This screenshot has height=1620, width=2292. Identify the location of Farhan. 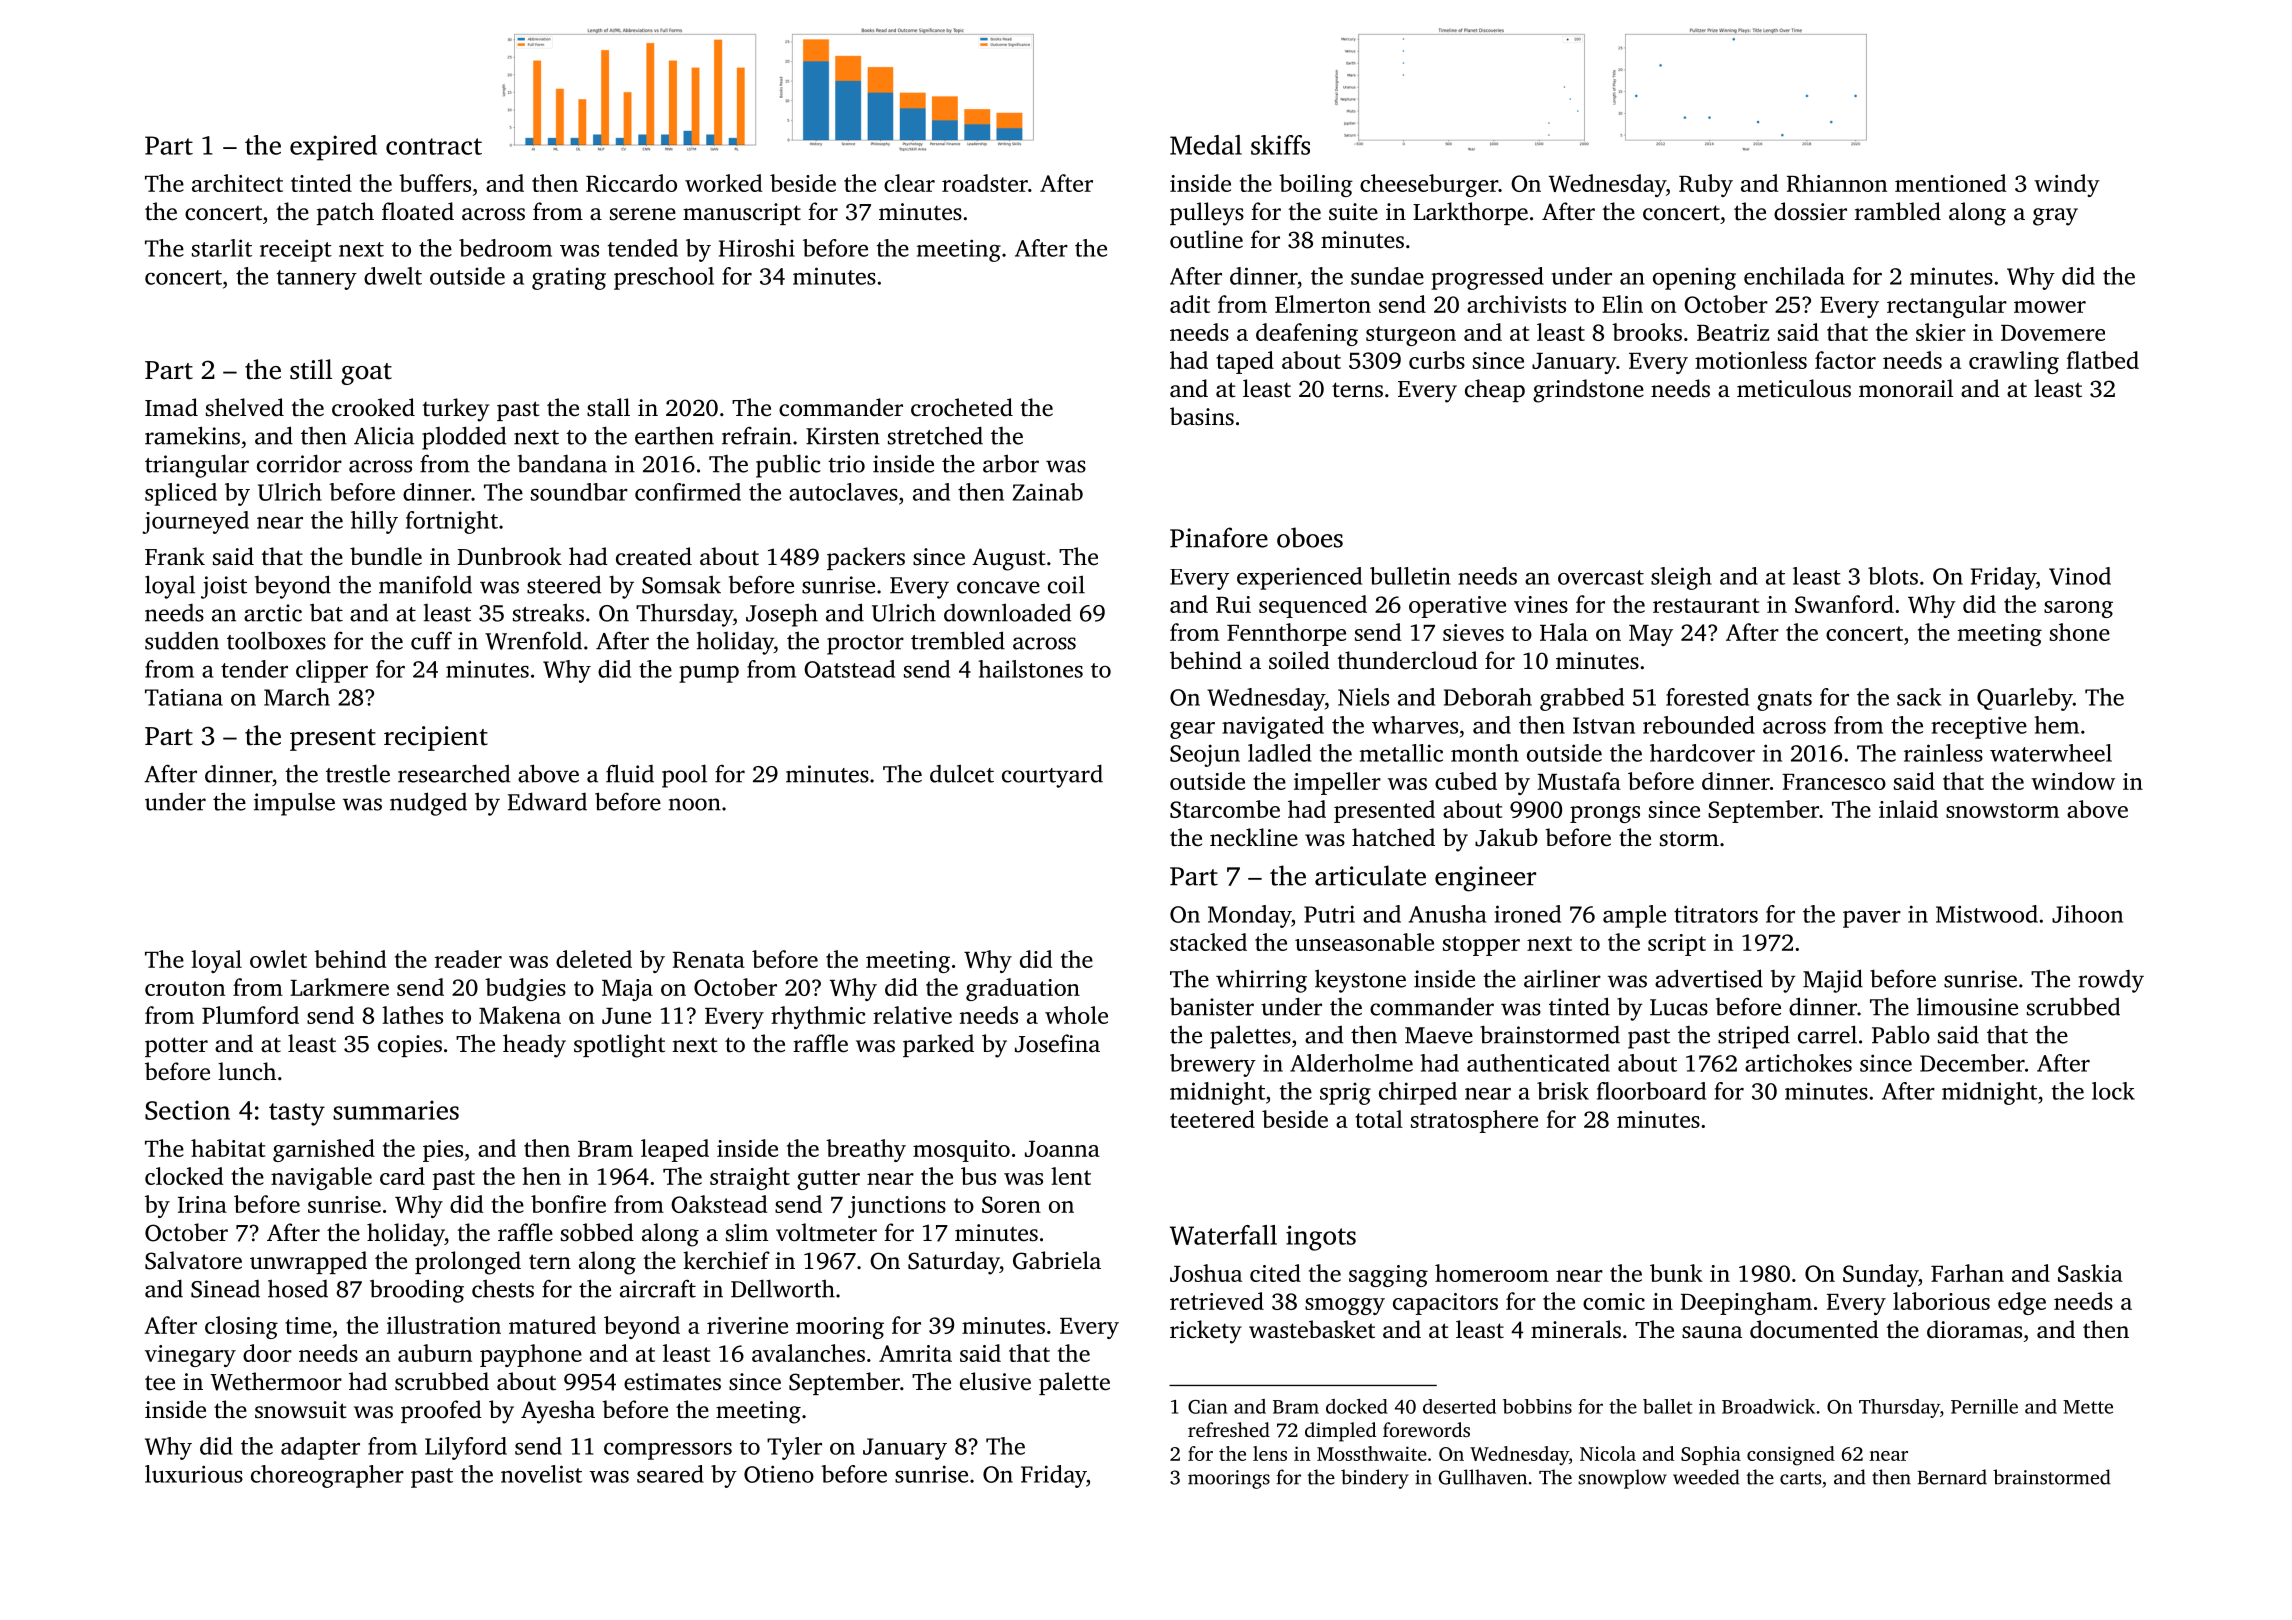
(1967, 1273).
